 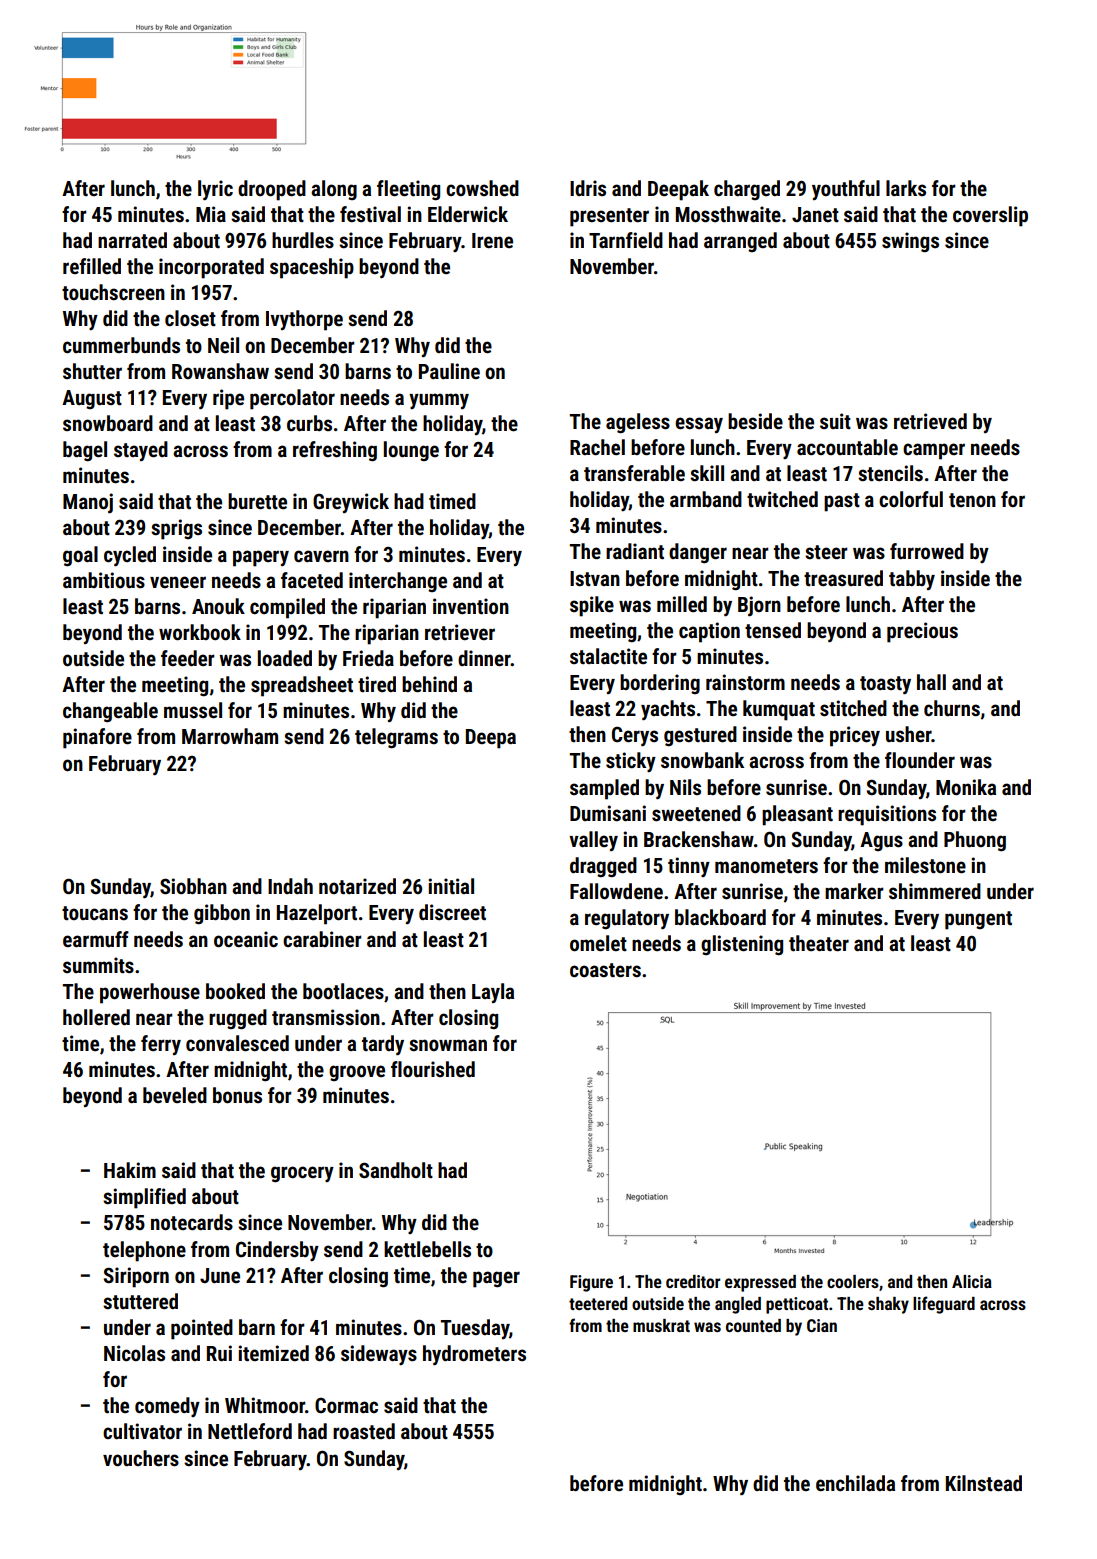 What do you see at coordinates (141, 1458) in the document?
I see `vouchers` at bounding box center [141, 1458].
